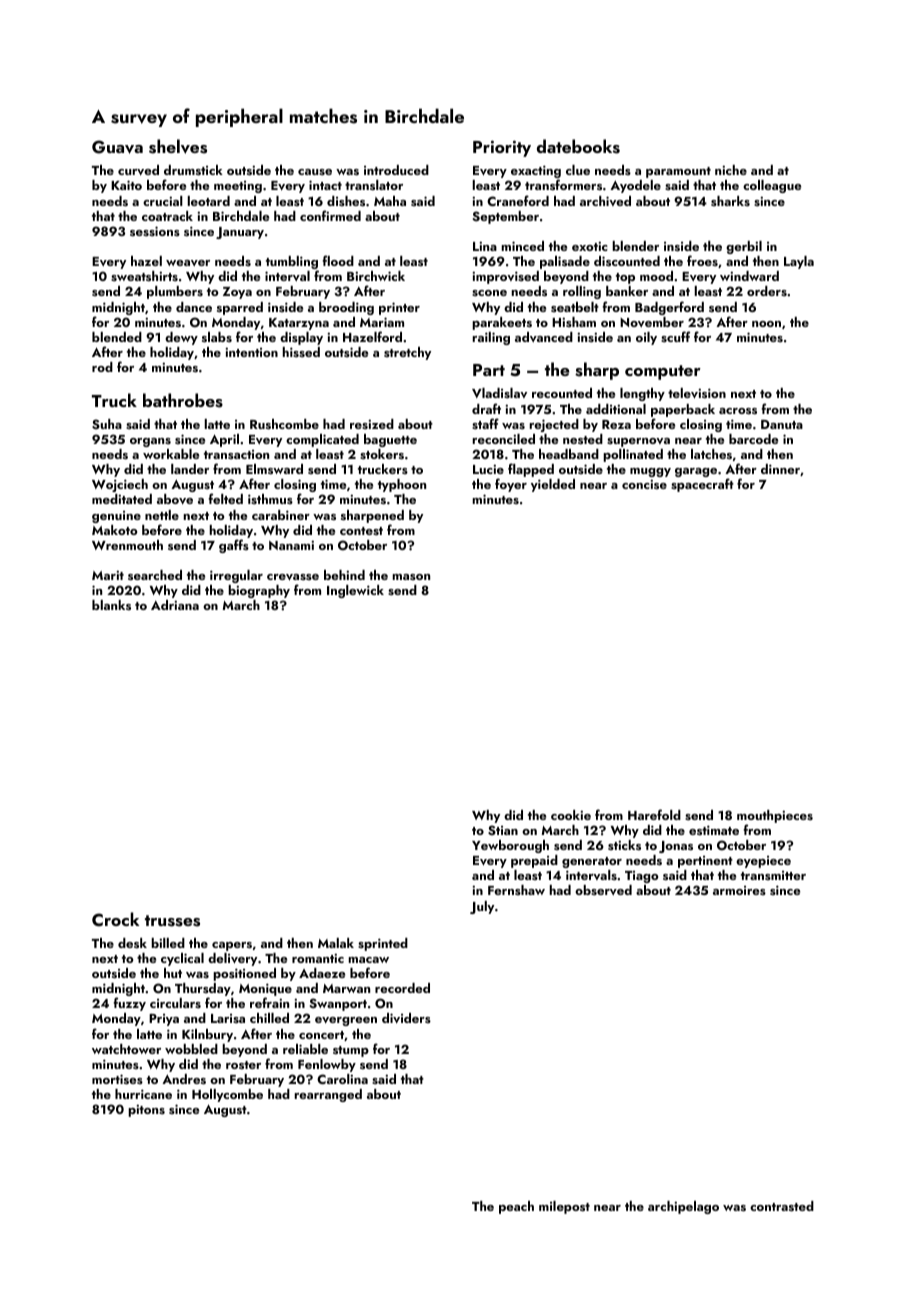 Image resolution: width=908 pixels, height=1316 pixels. Describe the element at coordinates (683, 1207) in the screenshot. I see `archipelago` at that location.
